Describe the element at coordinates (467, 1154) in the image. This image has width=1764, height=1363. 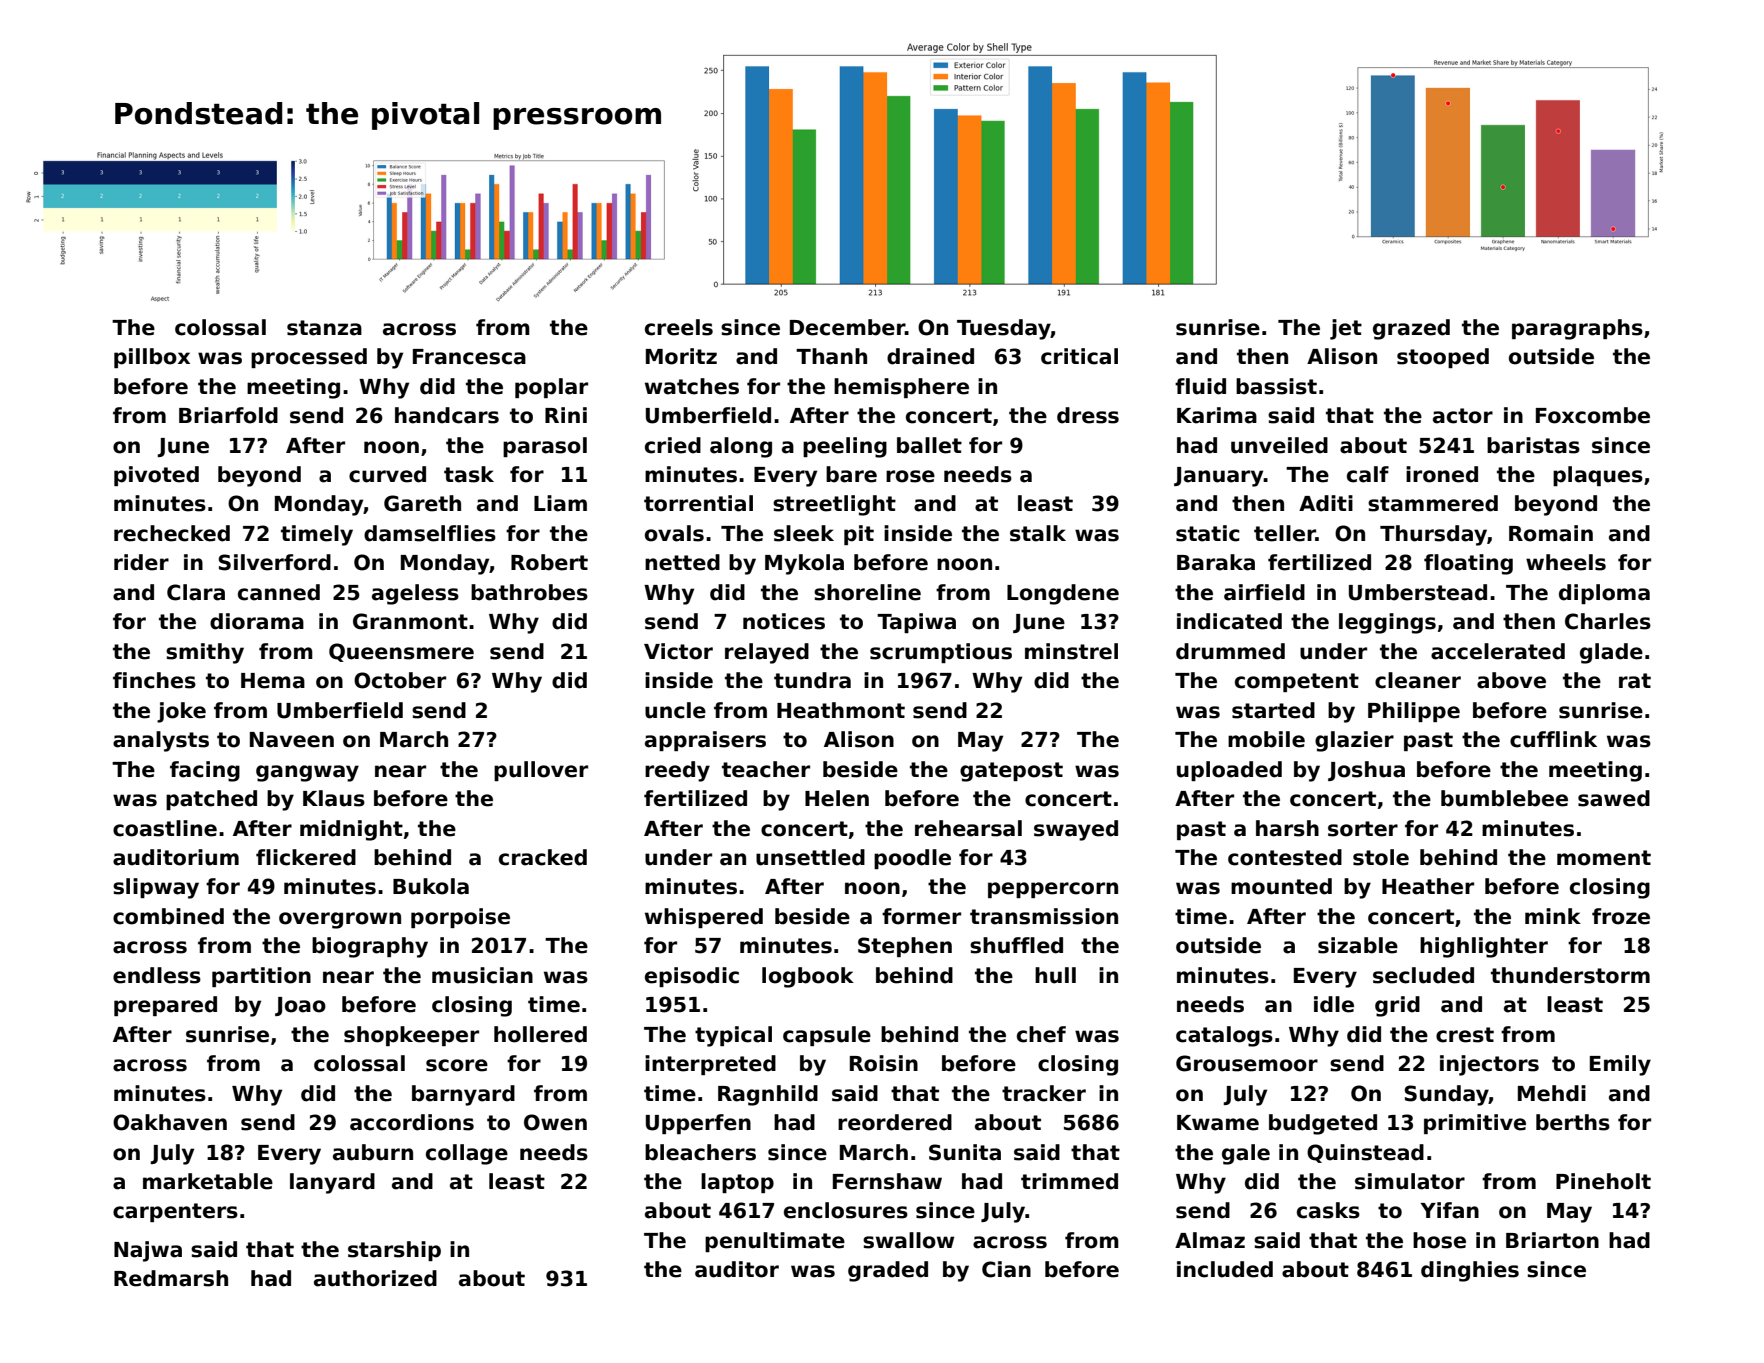
I see `collage` at that location.
